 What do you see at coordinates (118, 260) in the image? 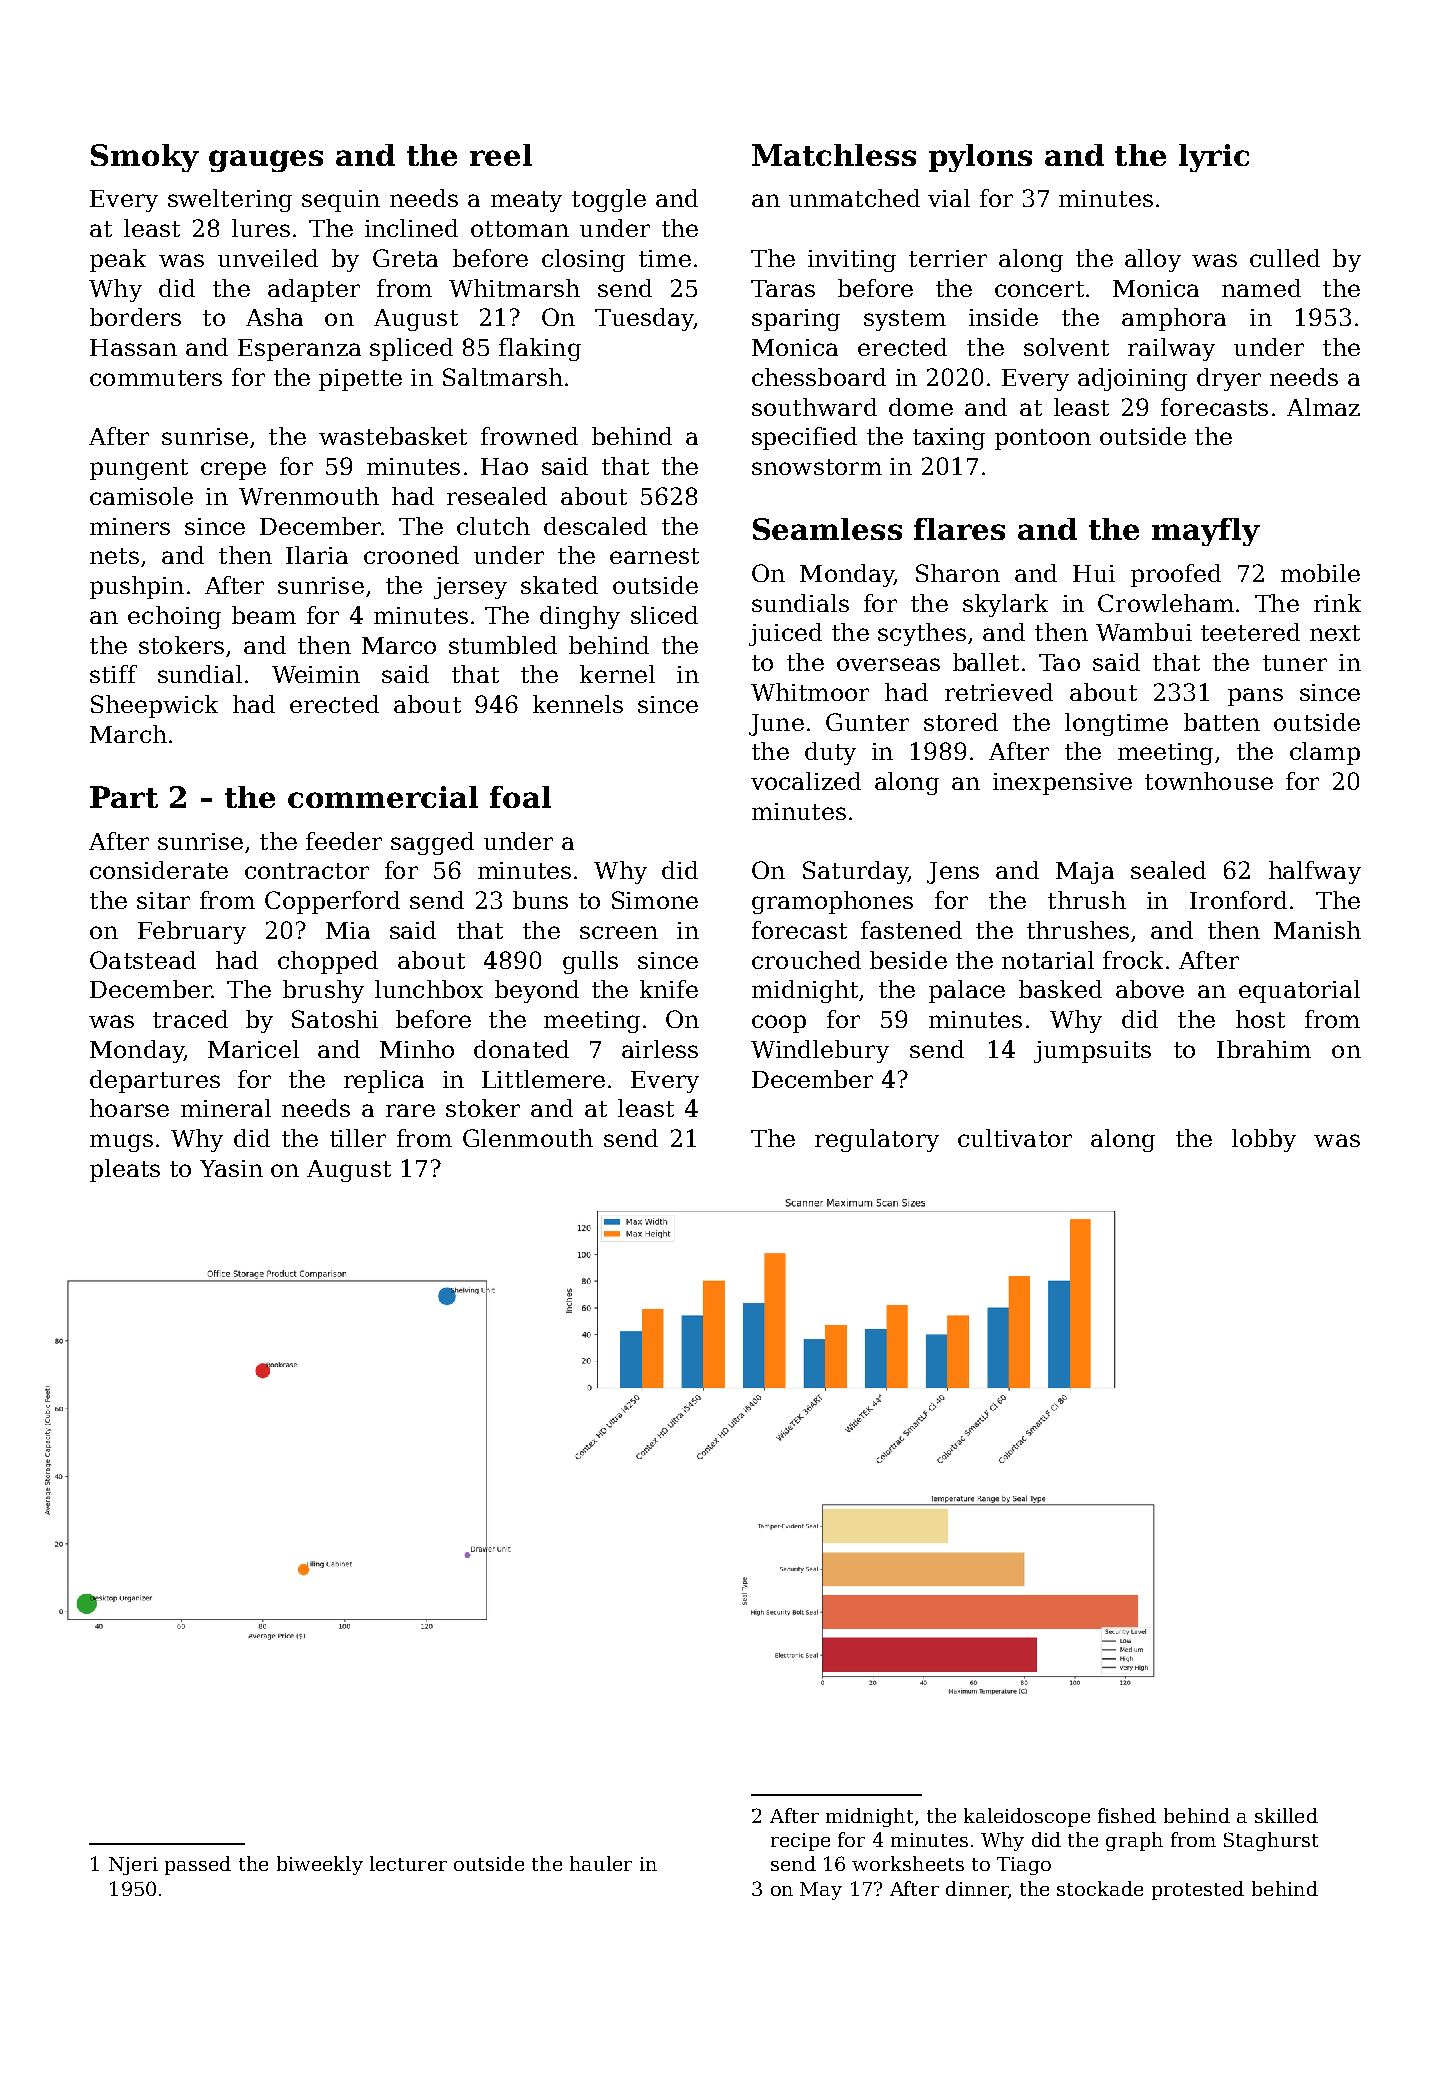
I see `peak` at bounding box center [118, 260].
